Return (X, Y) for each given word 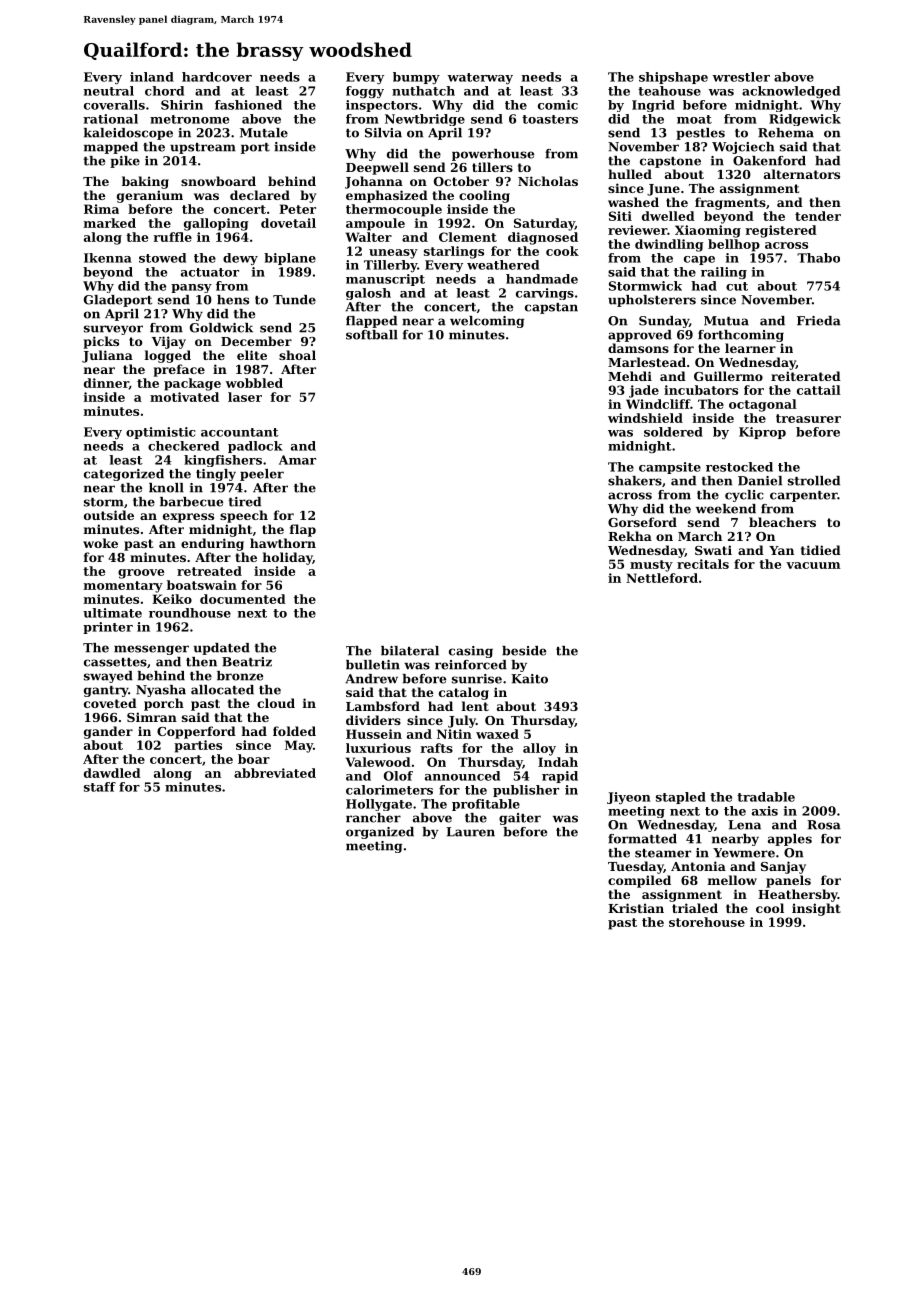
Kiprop (762, 433)
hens (233, 300)
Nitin (454, 734)
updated (222, 649)
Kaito (529, 679)
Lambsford (383, 706)
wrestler (741, 77)
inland (152, 77)
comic (558, 105)
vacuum (813, 565)
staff (100, 787)
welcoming (487, 322)
